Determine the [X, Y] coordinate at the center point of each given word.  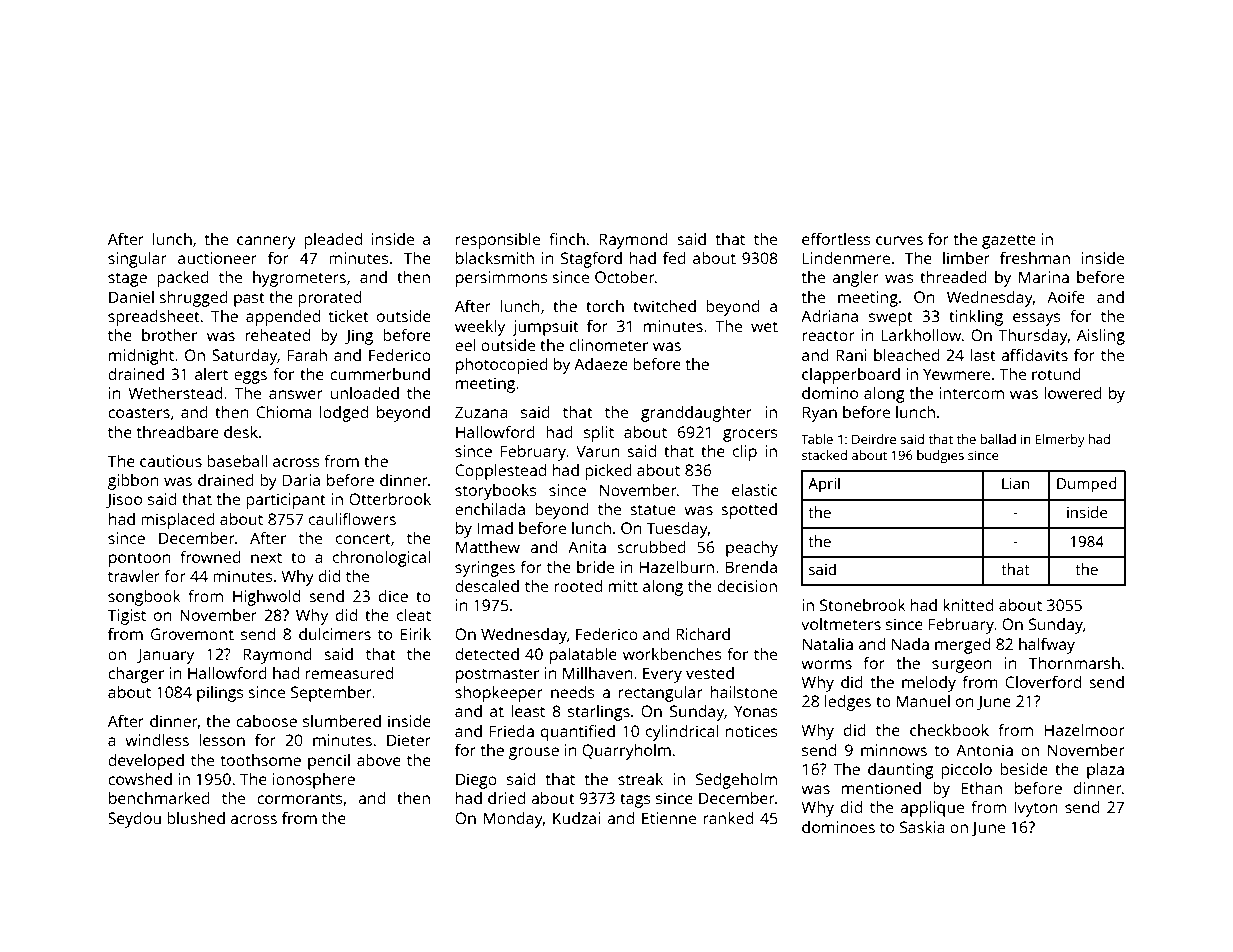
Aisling [1101, 337]
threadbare [177, 432]
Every [662, 675]
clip [745, 453]
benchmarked [159, 798]
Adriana [829, 316]
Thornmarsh [1074, 663]
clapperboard [851, 376]
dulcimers [335, 634]
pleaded [333, 241]
